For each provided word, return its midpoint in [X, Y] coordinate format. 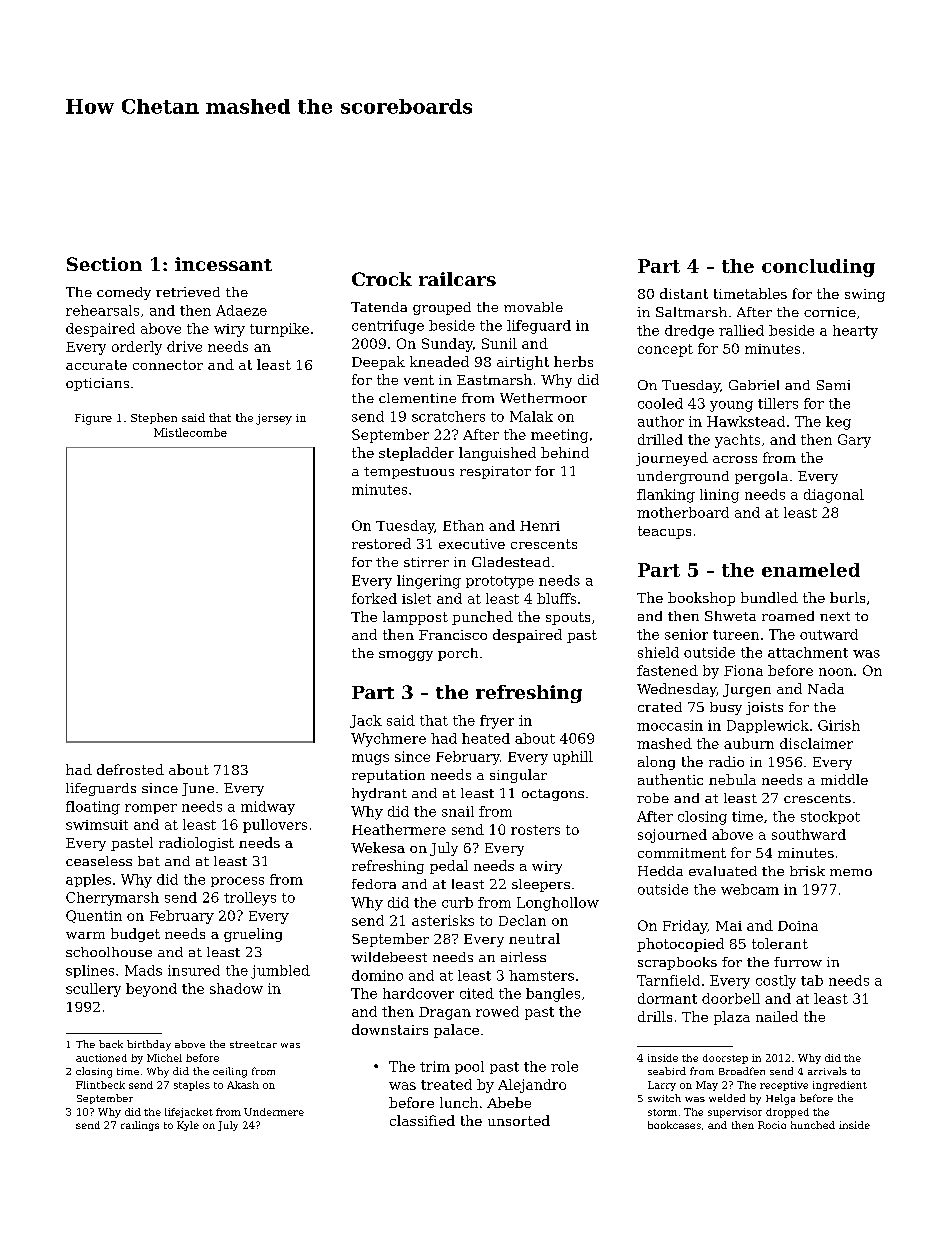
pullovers [275, 826]
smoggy [406, 656]
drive [184, 346]
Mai [729, 926]
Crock [382, 279]
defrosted [130, 769]
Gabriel [754, 385]
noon [836, 672]
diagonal [834, 496]
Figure [93, 419]
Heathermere [399, 829]
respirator [495, 472]
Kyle [188, 1126]
